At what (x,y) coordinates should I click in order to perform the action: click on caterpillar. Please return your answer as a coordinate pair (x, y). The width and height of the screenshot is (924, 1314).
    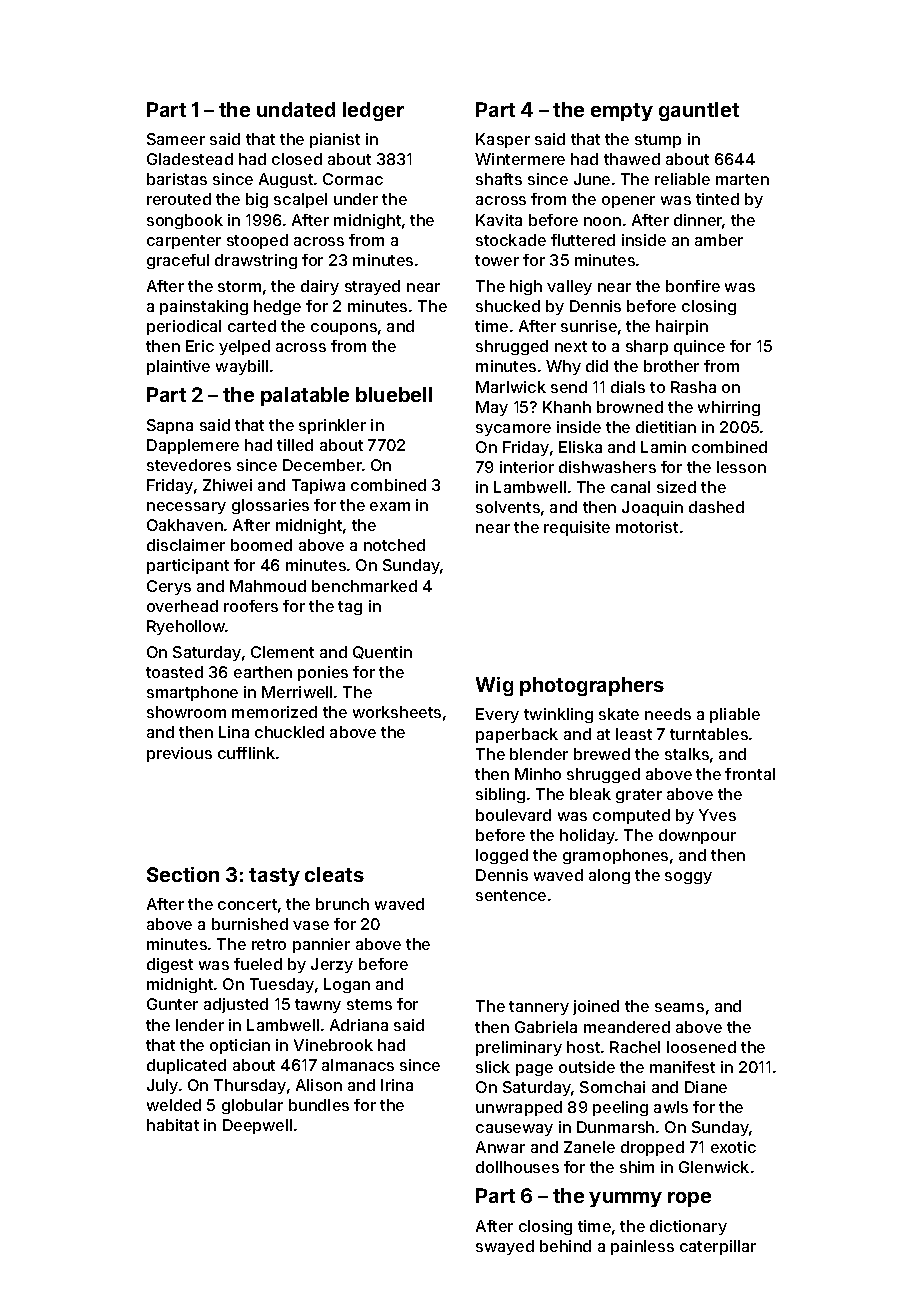
    Looking at the image, I should click on (718, 1247).
